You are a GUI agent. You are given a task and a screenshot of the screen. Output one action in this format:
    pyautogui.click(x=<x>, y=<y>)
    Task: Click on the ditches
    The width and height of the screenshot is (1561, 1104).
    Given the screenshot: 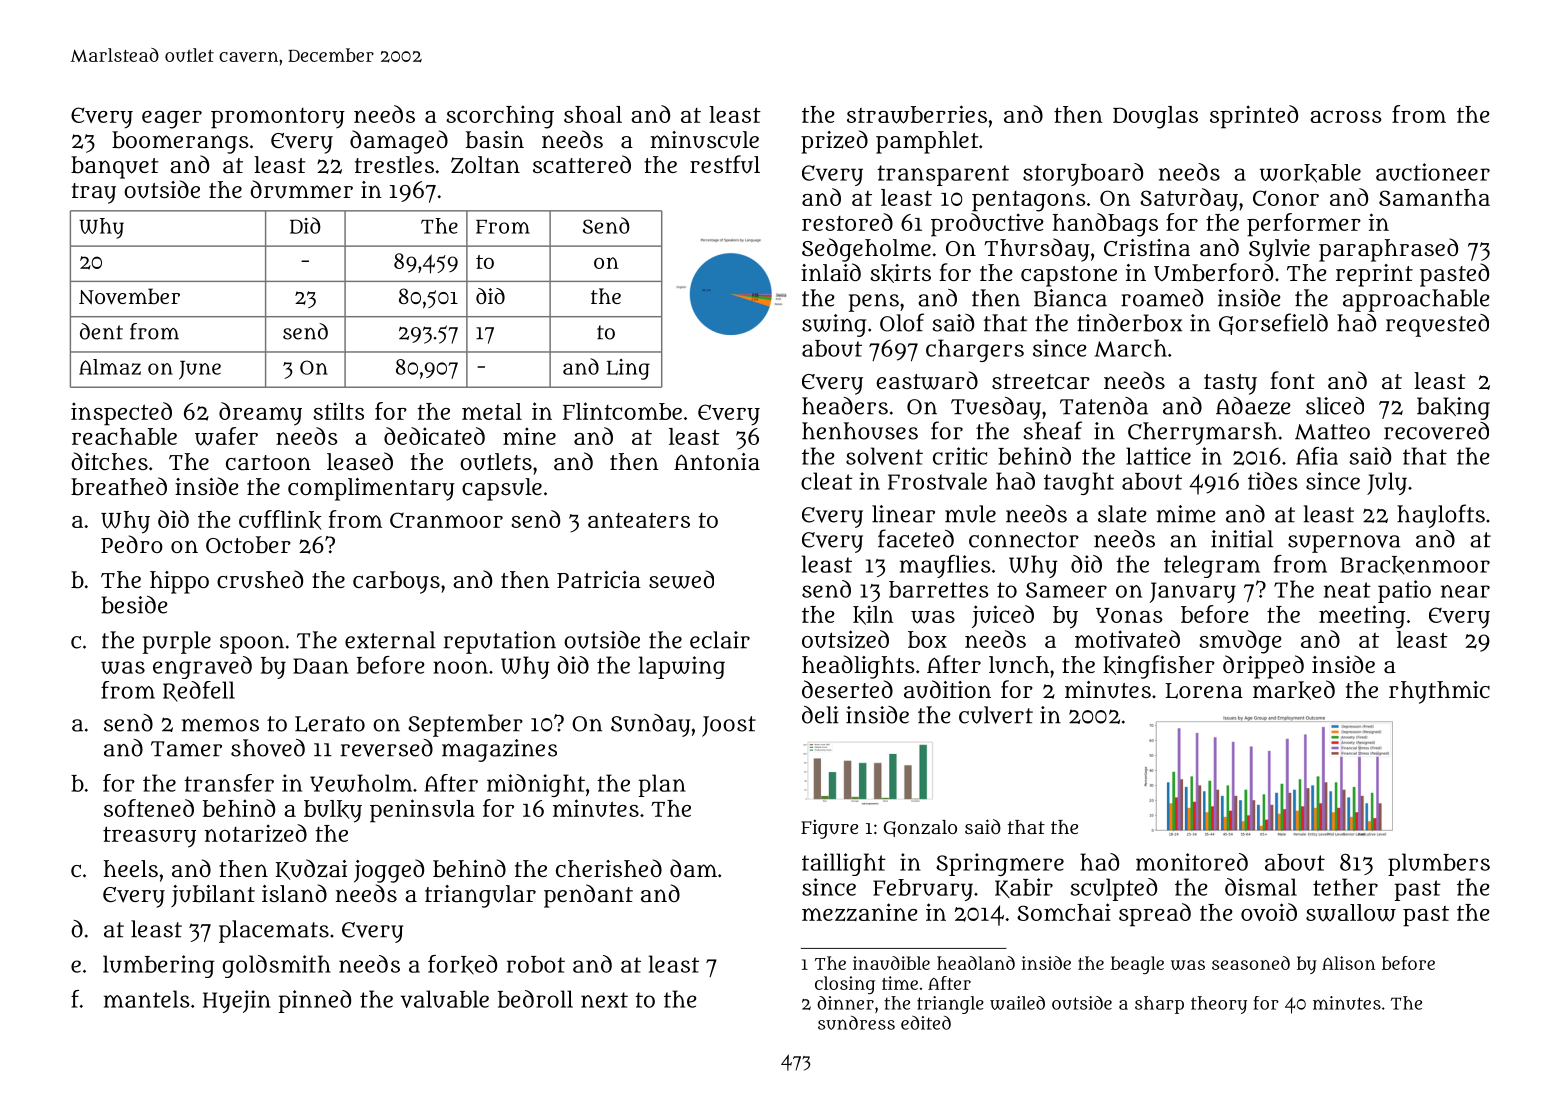 What is the action you would take?
    pyautogui.click(x=109, y=461)
